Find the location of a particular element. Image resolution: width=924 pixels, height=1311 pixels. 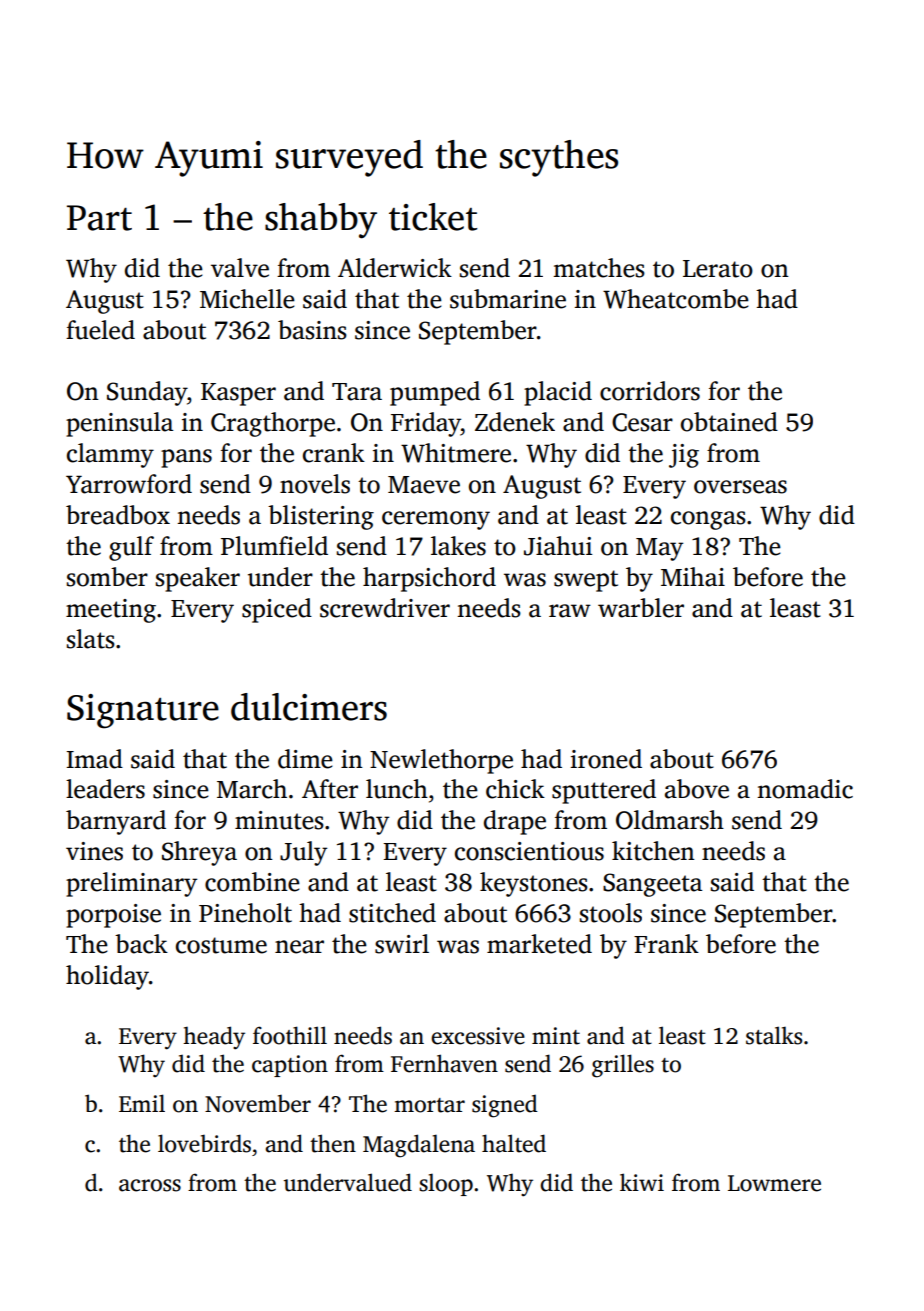

slats is located at coordinates (91, 639).
